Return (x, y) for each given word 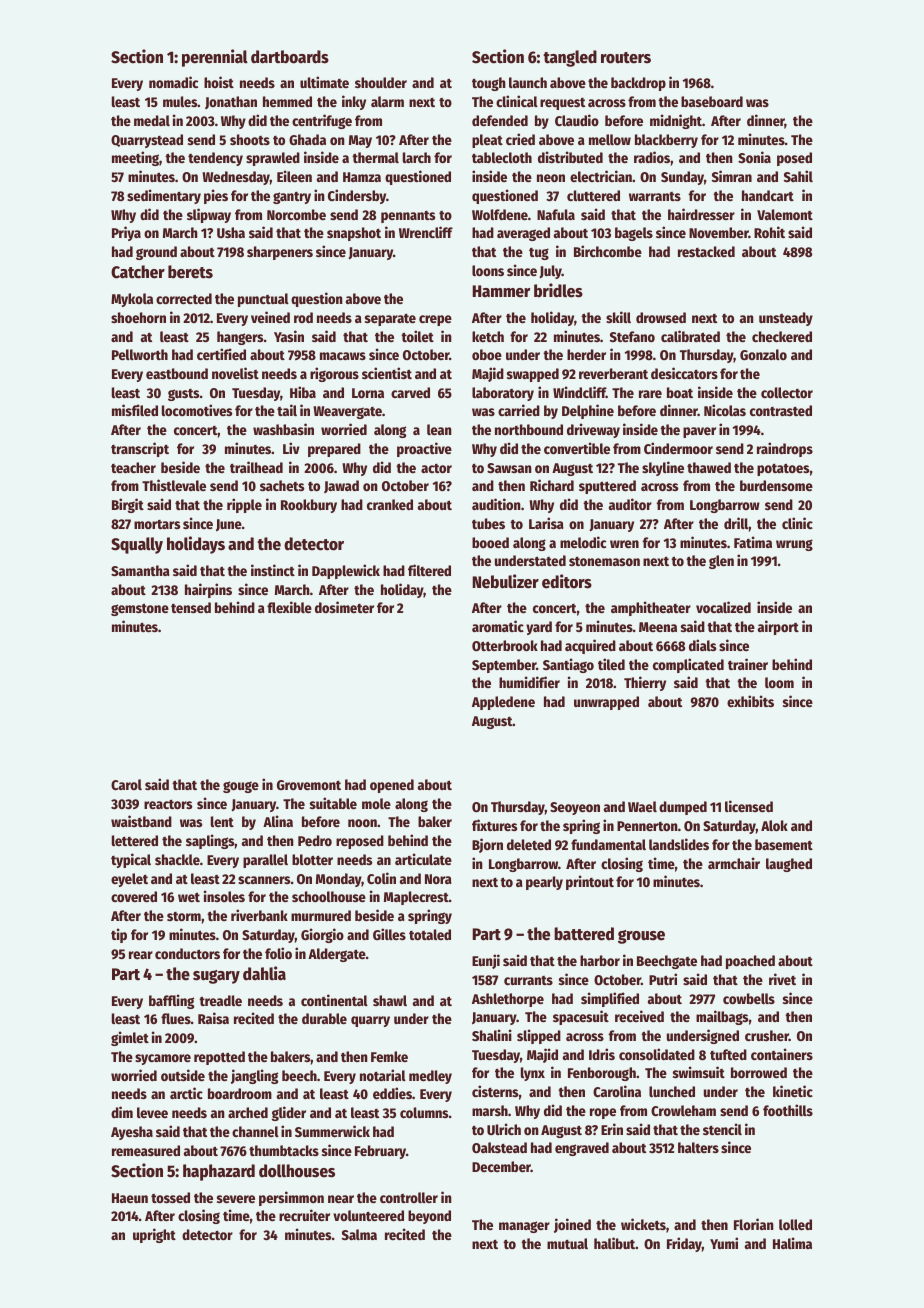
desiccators (684, 373)
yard (539, 628)
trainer (748, 664)
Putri (663, 979)
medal (152, 120)
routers (626, 58)
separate (390, 320)
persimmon (291, 1198)
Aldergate (337, 955)
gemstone (140, 609)
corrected (184, 298)
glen (721, 562)
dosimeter (344, 607)
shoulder (381, 82)
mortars (157, 524)
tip (119, 935)
